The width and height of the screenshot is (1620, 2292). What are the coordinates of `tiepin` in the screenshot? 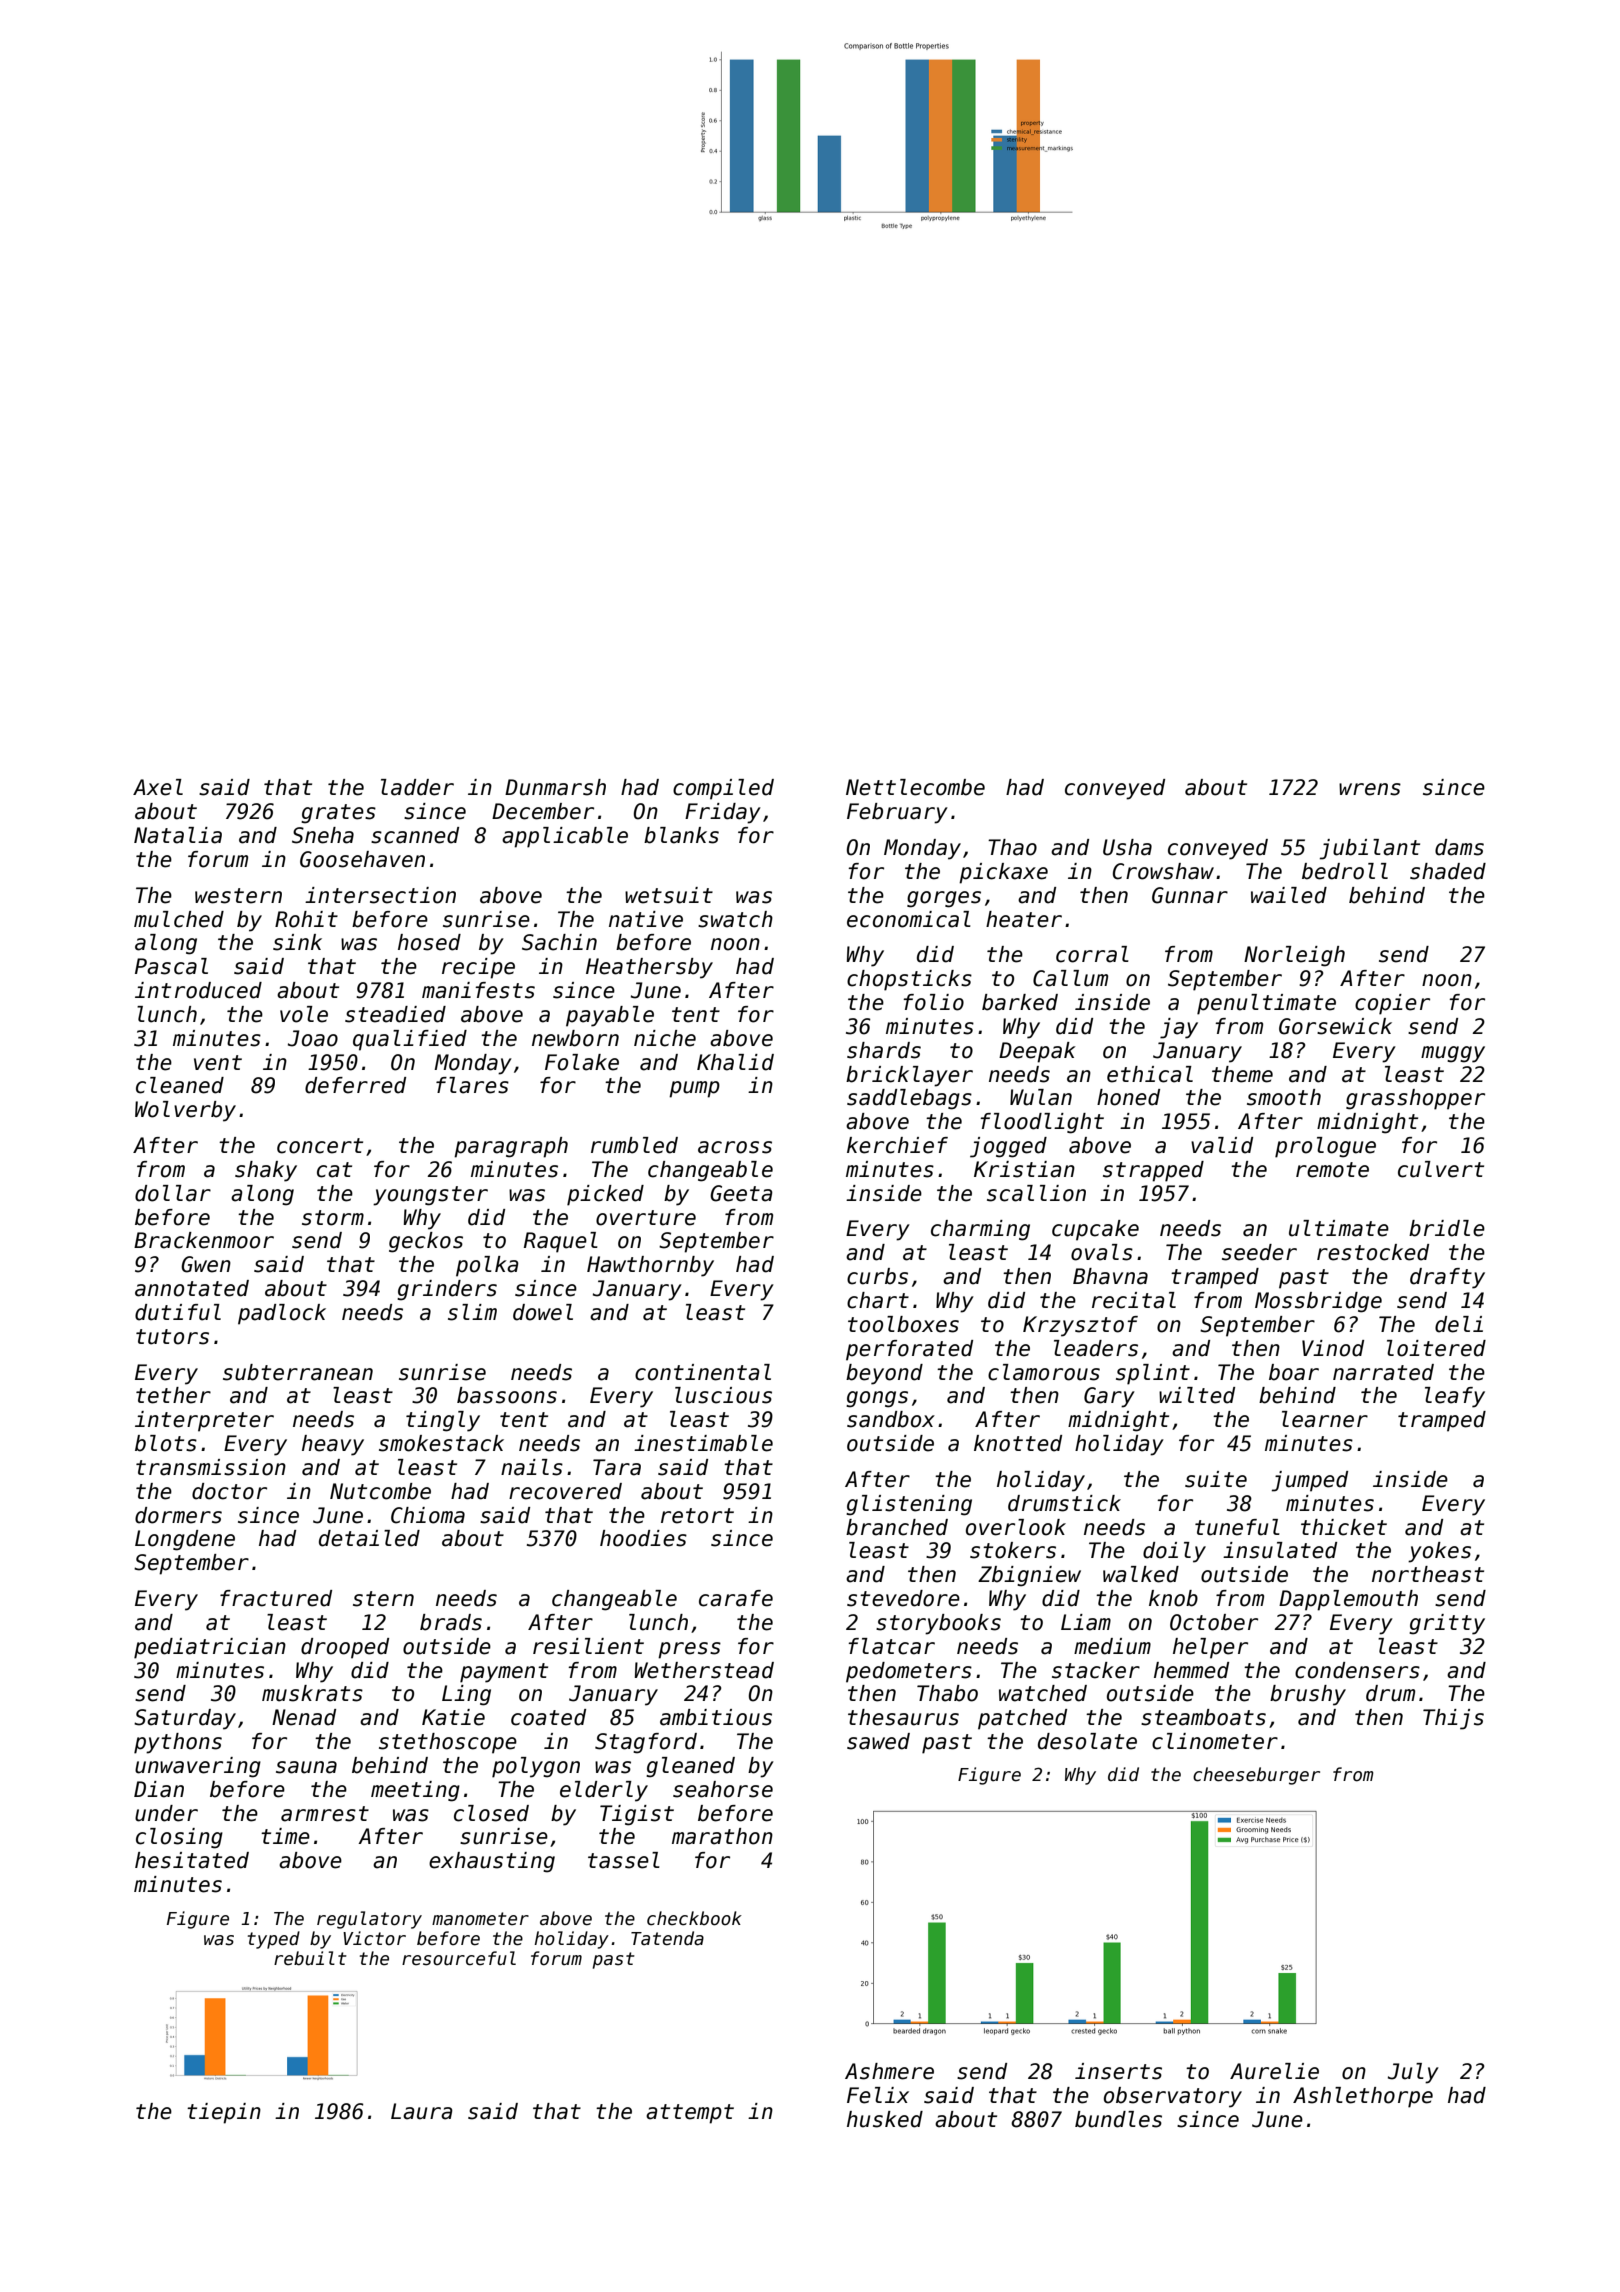 It's located at (224, 2113).
